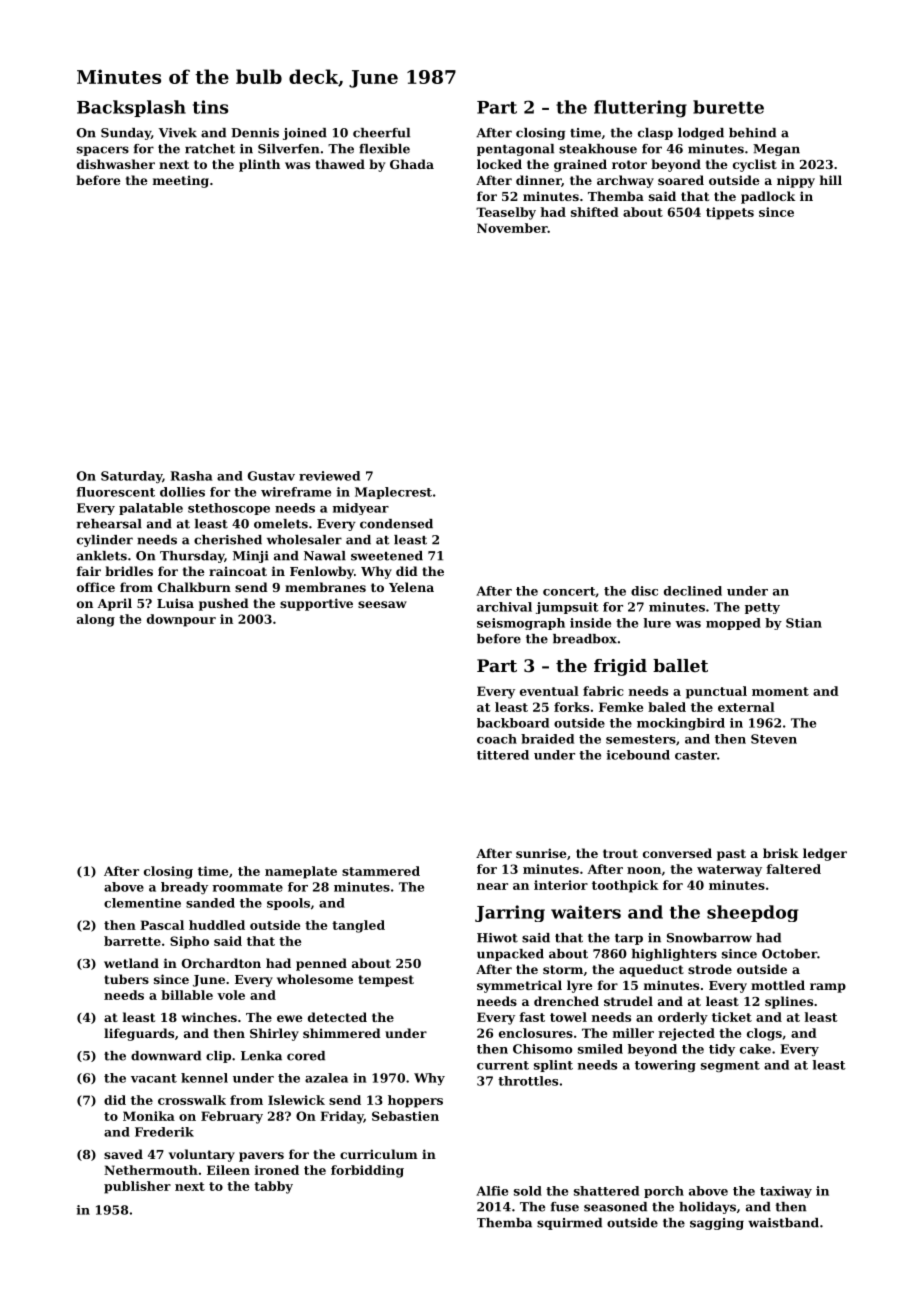 This page has height=1308, width=924. What do you see at coordinates (586, 912) in the page?
I see `waiters` at bounding box center [586, 912].
